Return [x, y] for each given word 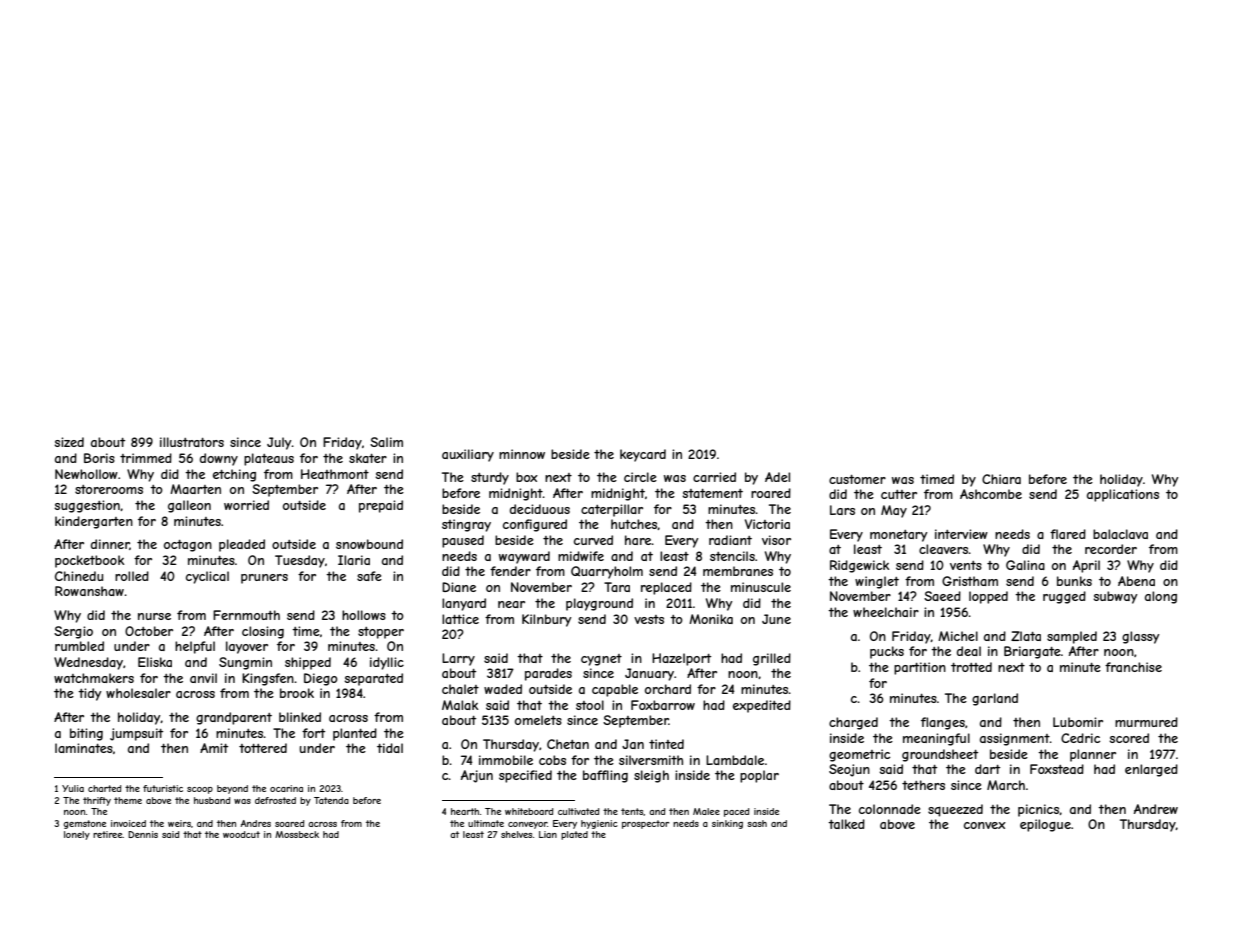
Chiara [1001, 479]
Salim [386, 442]
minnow [522, 454]
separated [373, 679]
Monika [711, 619]
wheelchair [886, 612]
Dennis [143, 834]
